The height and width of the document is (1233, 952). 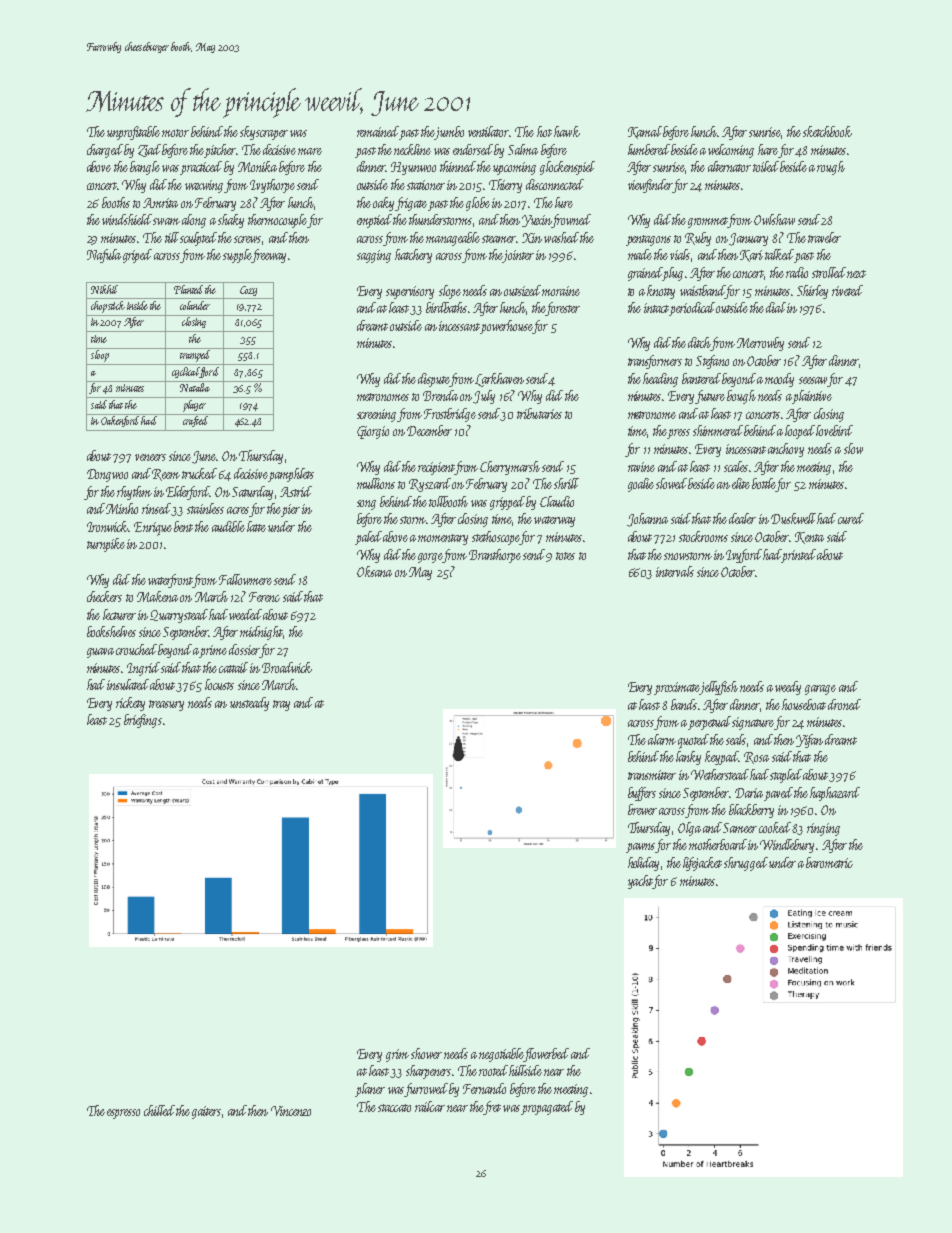 I want to click on sketchbook, so click(x=827, y=131).
